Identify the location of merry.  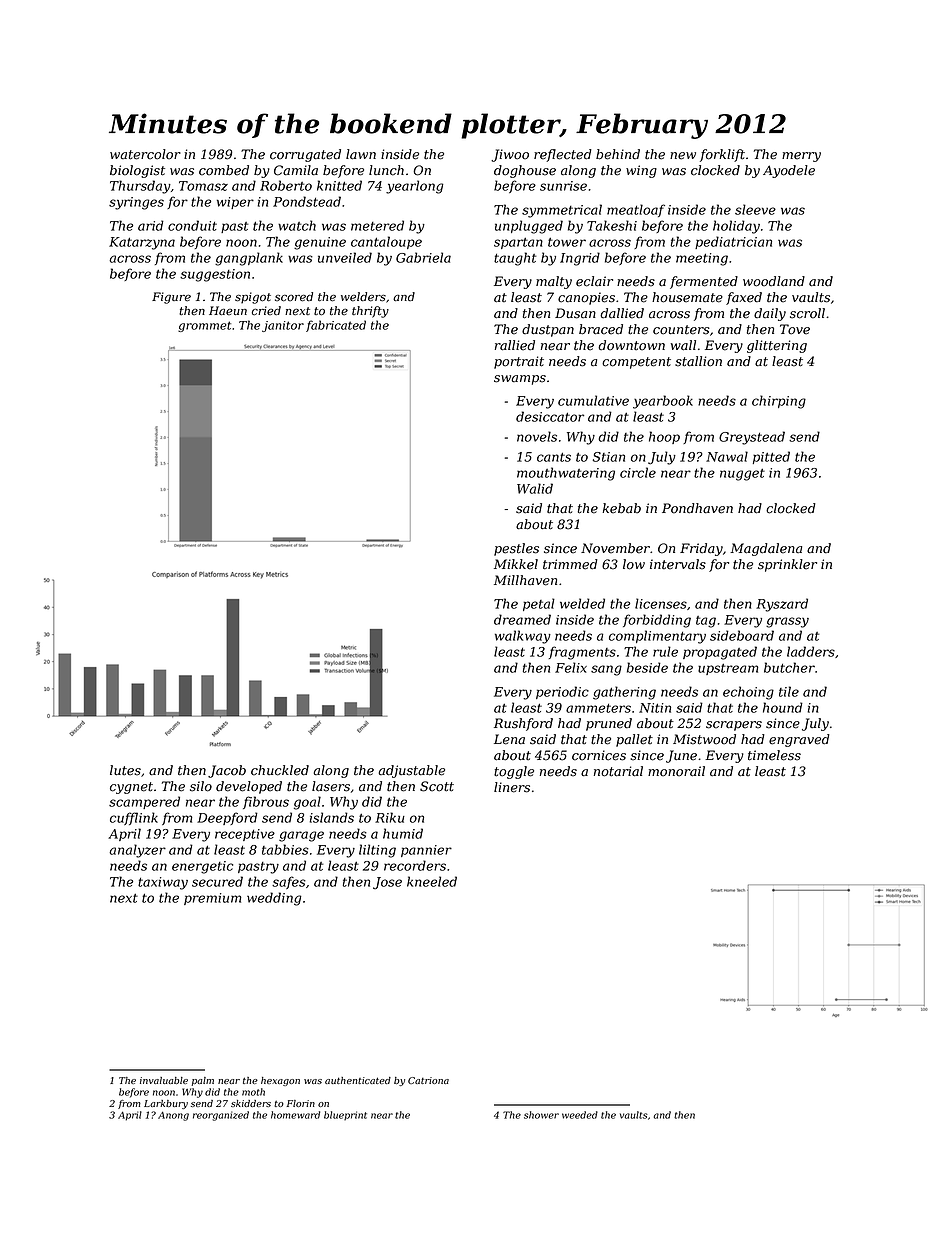
(801, 157).
